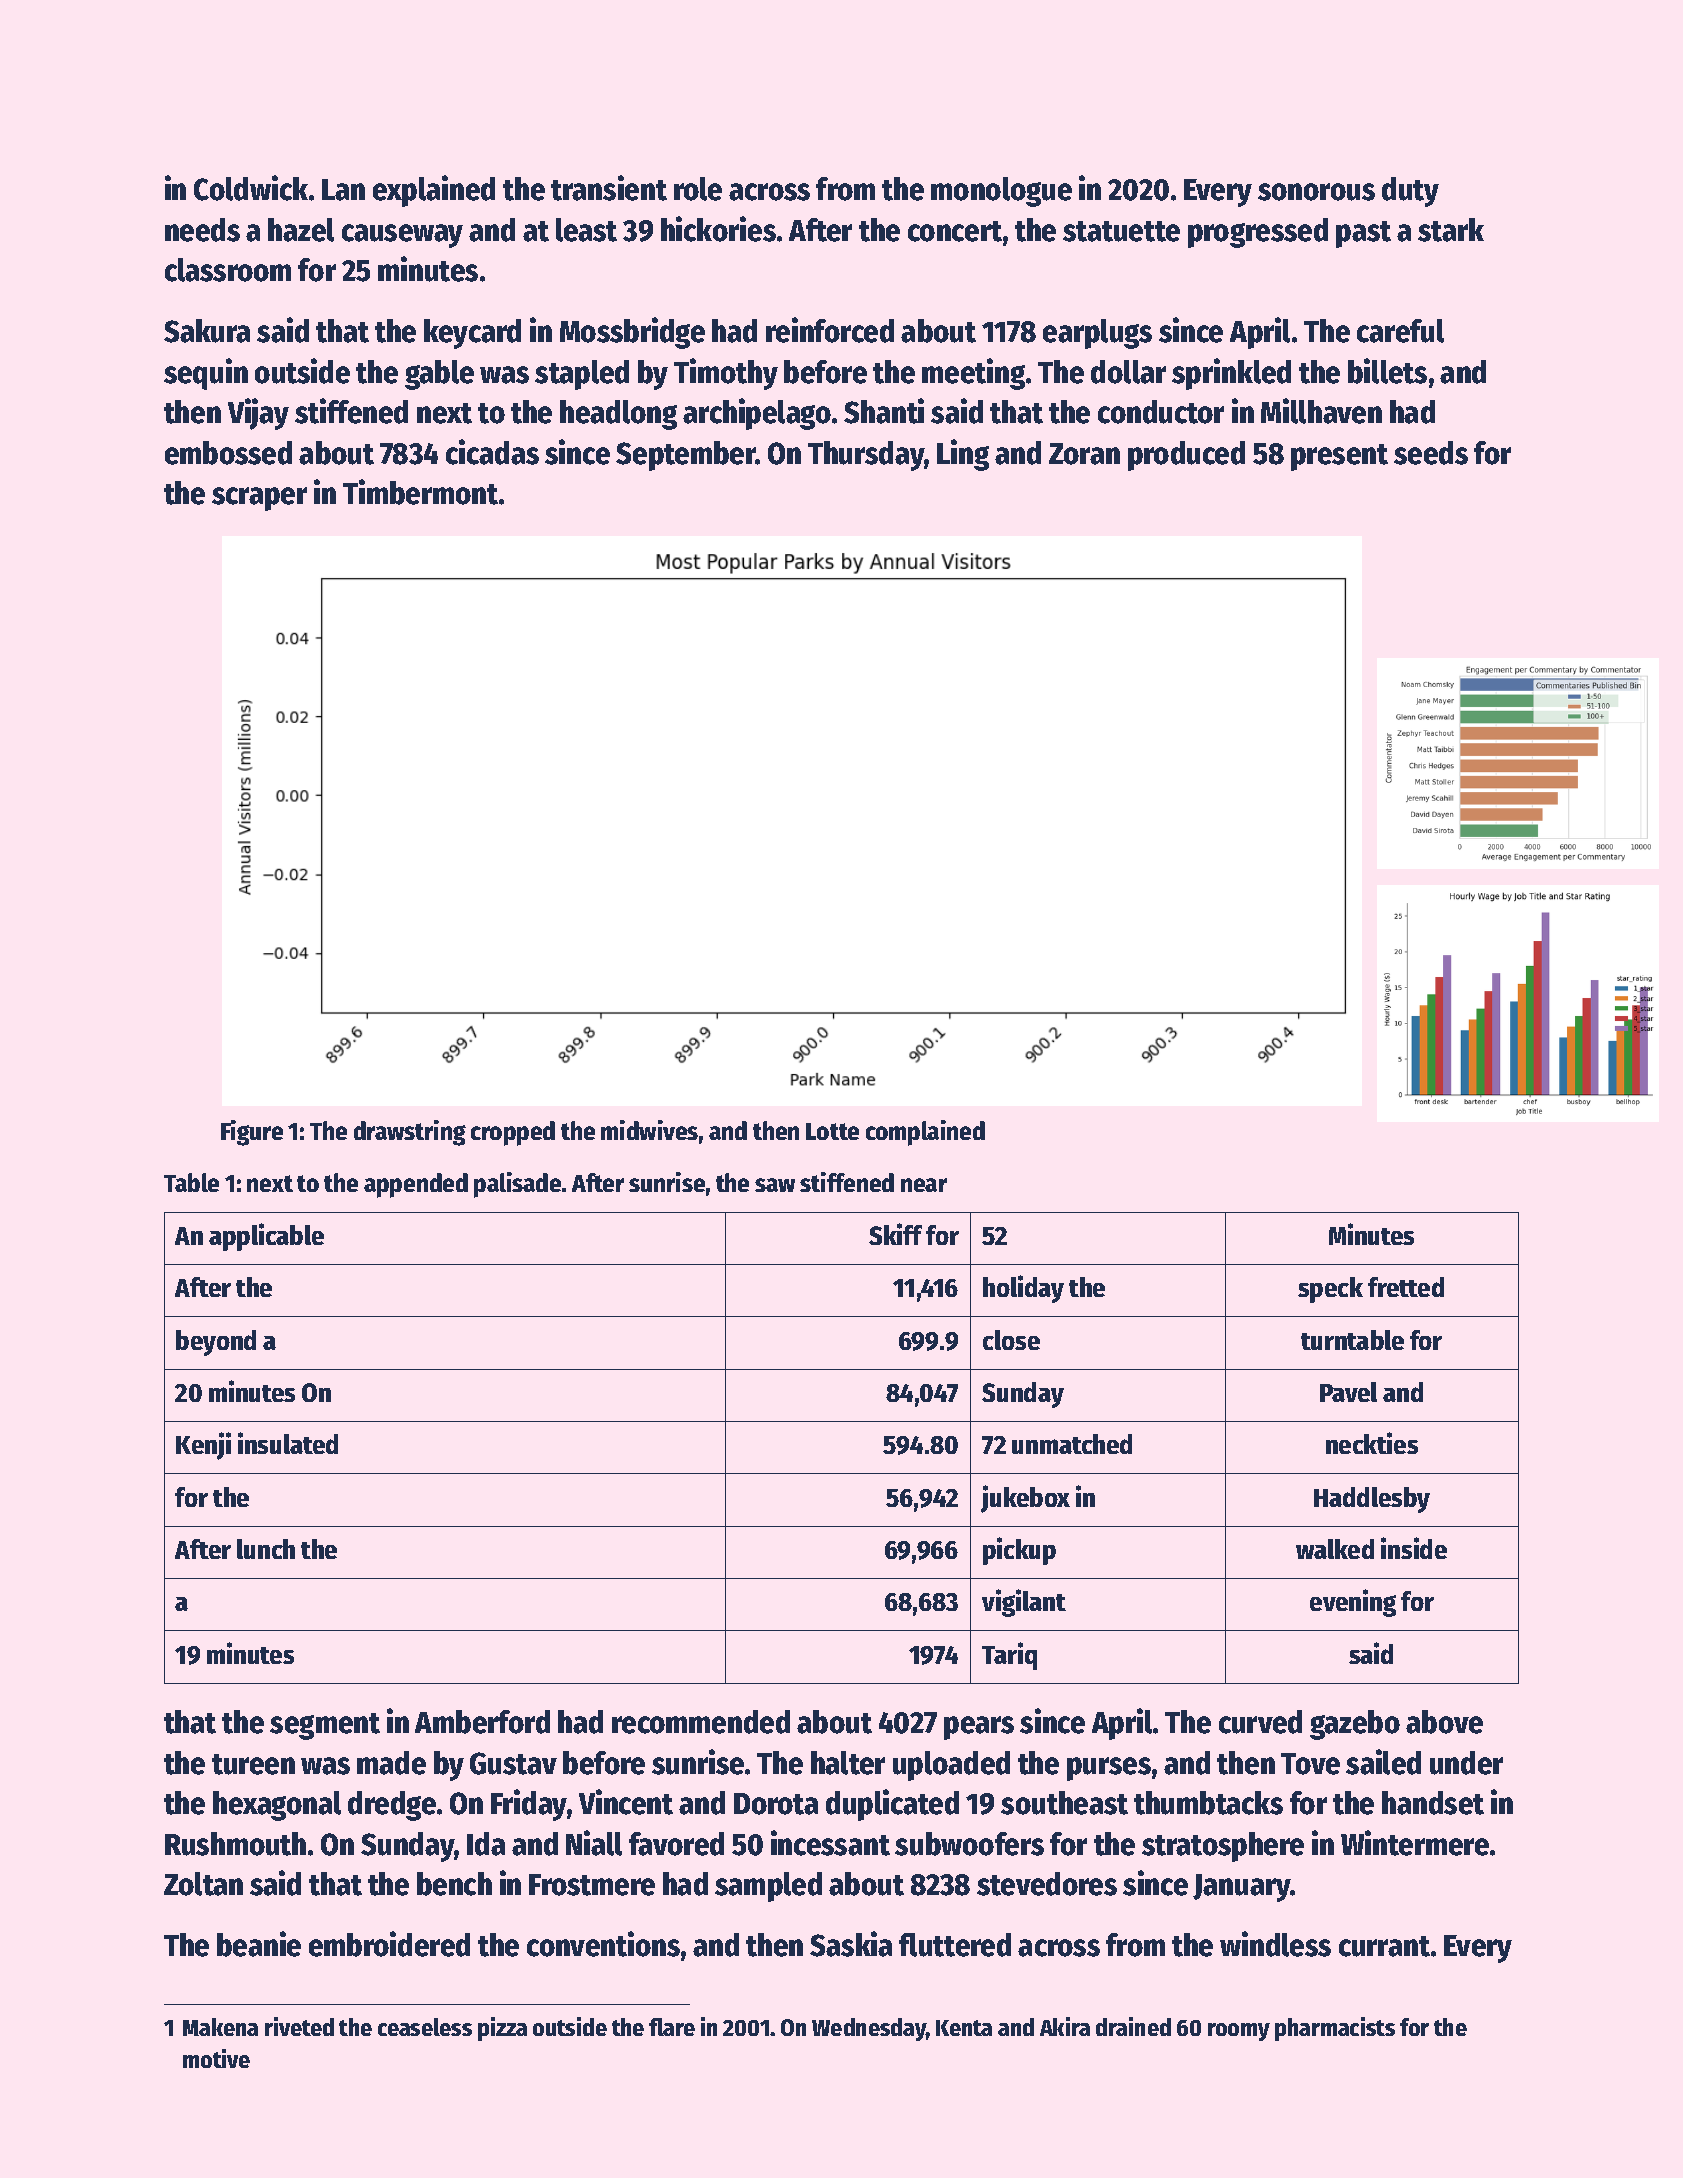 Image resolution: width=1683 pixels, height=2178 pixels. I want to click on Wintermere, so click(1415, 1843).
